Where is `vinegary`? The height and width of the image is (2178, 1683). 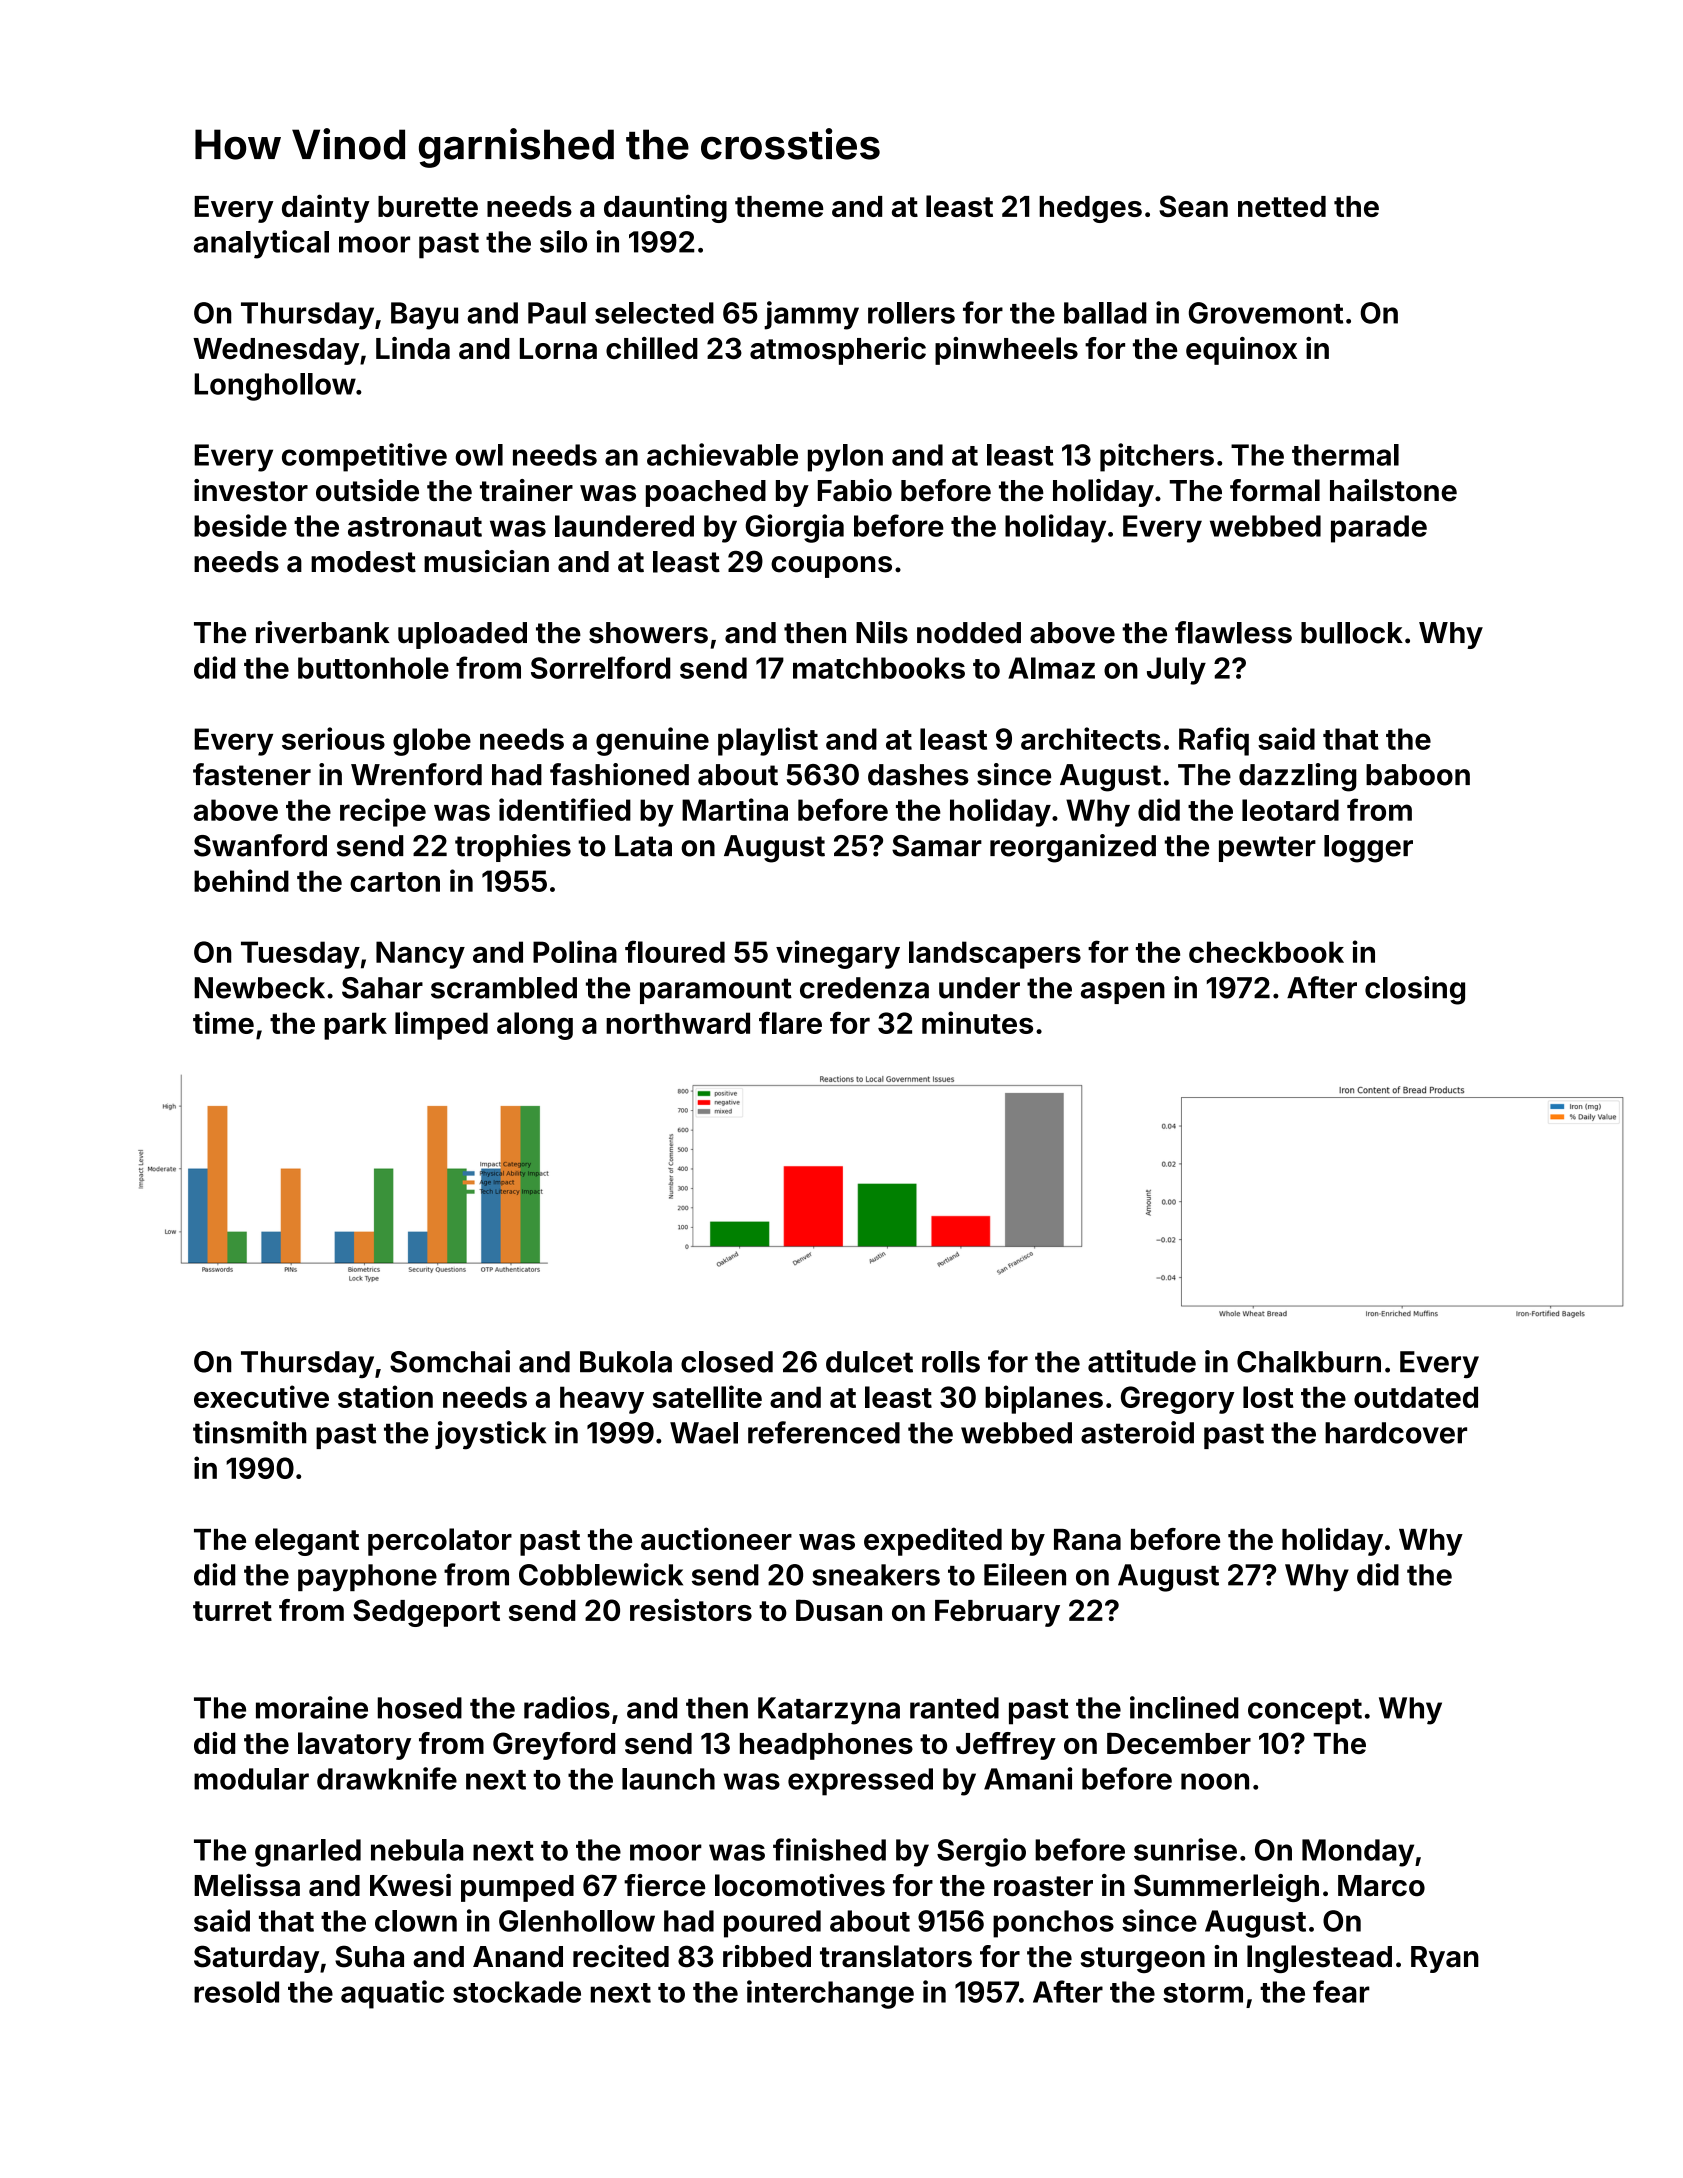 vinegary is located at coordinates (838, 954).
